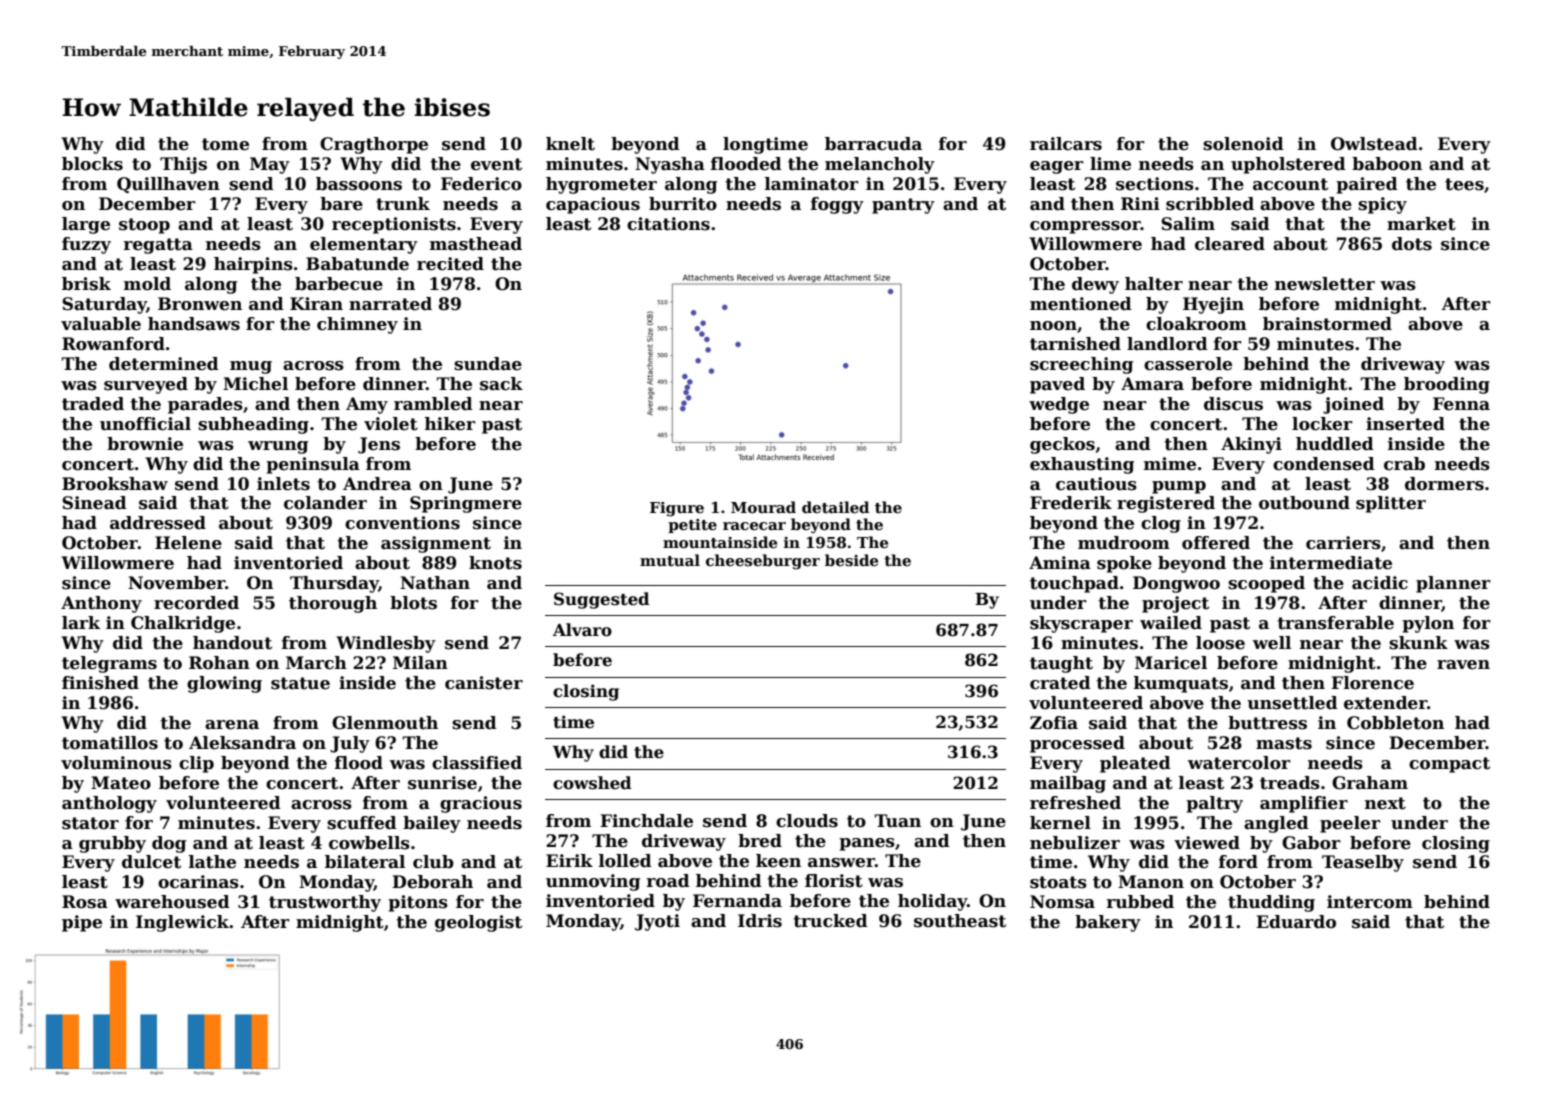 The width and height of the document is (1552, 1097). What do you see at coordinates (763, 562) in the document?
I see `cheeseburger` at bounding box center [763, 562].
